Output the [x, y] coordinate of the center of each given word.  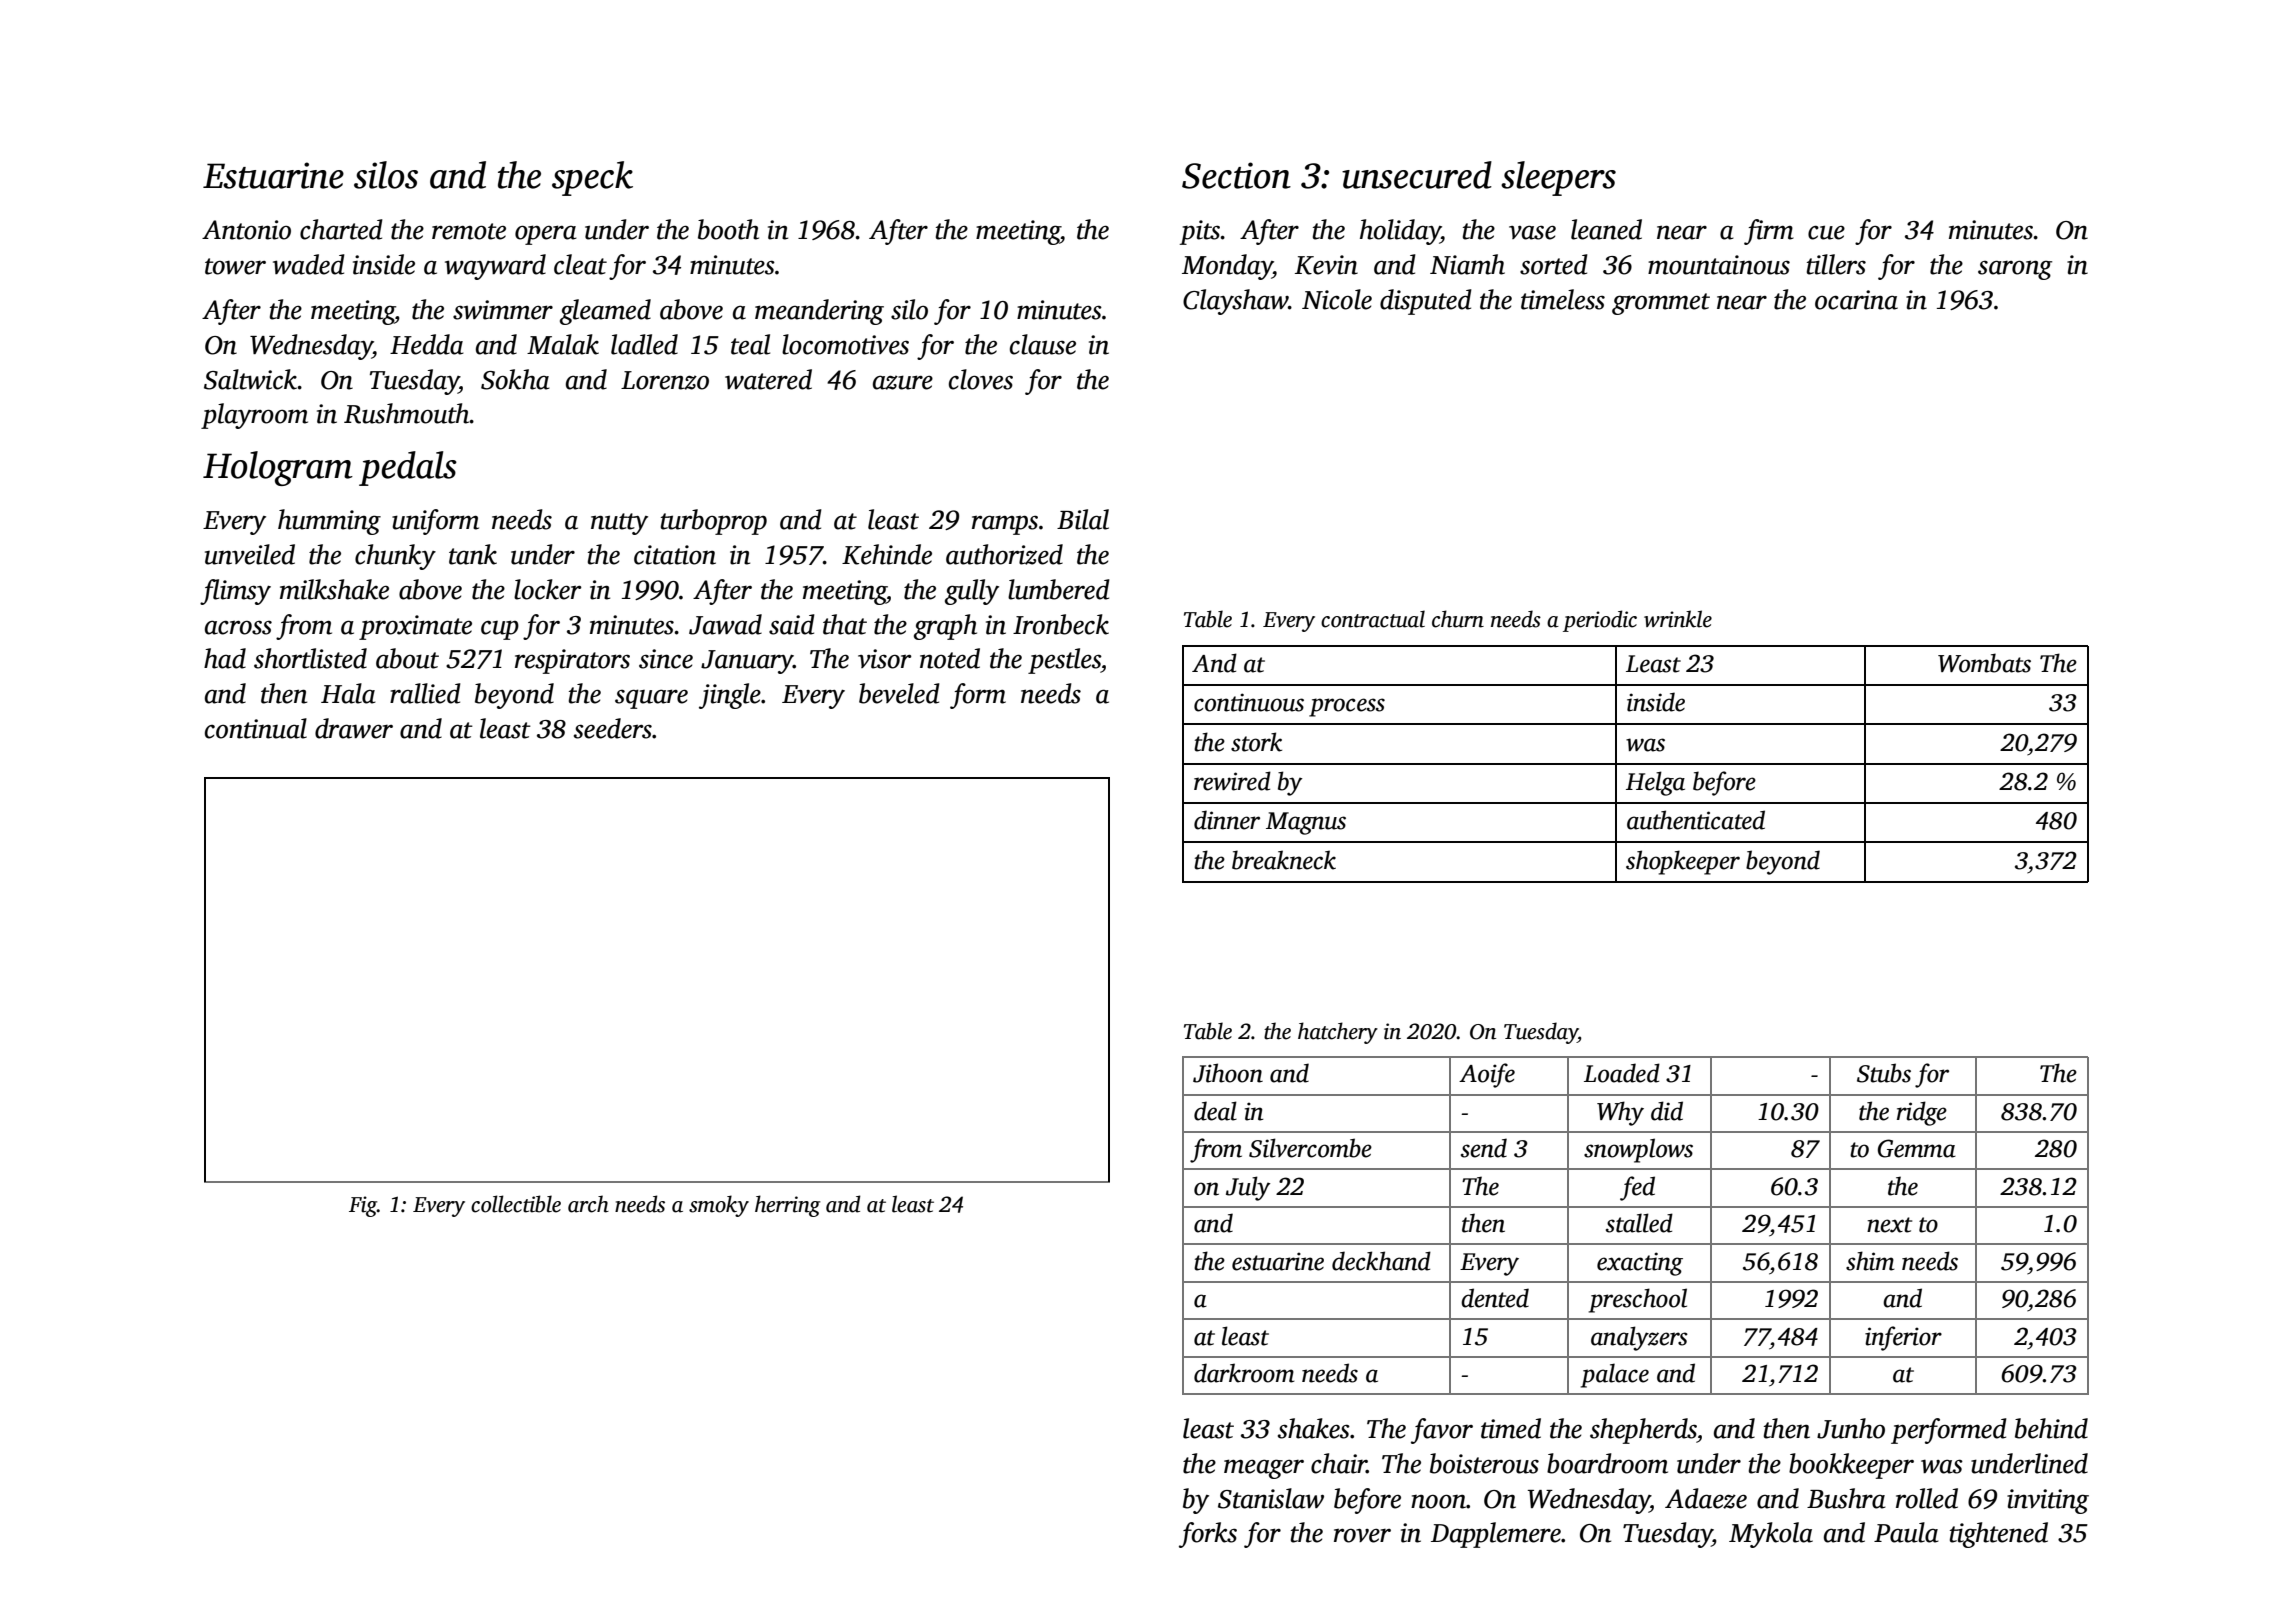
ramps [1005, 525]
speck [592, 178]
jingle [730, 696]
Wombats [1984, 663]
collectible [516, 1204]
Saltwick [251, 379]
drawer [354, 728]
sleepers [1558, 178]
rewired [1232, 781]
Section [1236, 175]
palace [1615, 1375]
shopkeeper [1683, 862]
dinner [1227, 820]
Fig [363, 1206]
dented [1495, 1298]
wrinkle [1678, 619]
